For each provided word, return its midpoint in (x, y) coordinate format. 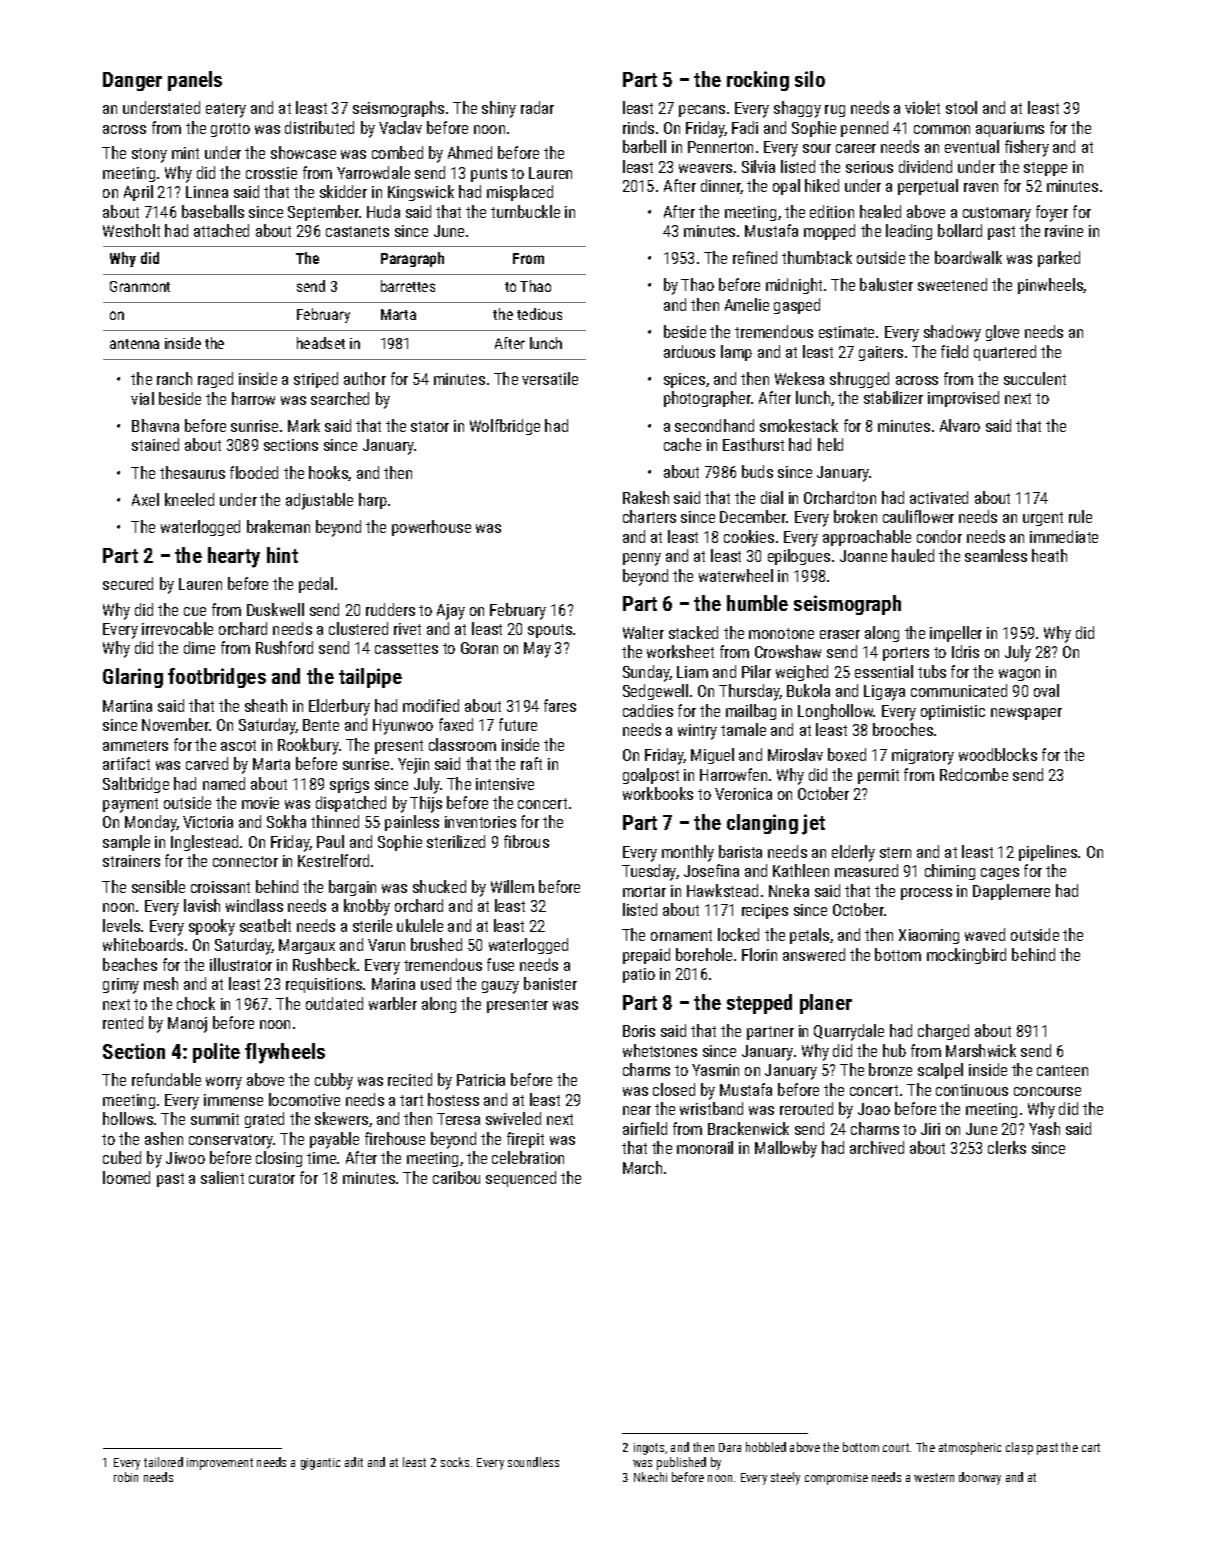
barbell (644, 146)
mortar (644, 891)
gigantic (320, 1464)
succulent (1035, 378)
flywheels (285, 1053)
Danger (132, 81)
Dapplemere (1011, 892)
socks (455, 1462)
